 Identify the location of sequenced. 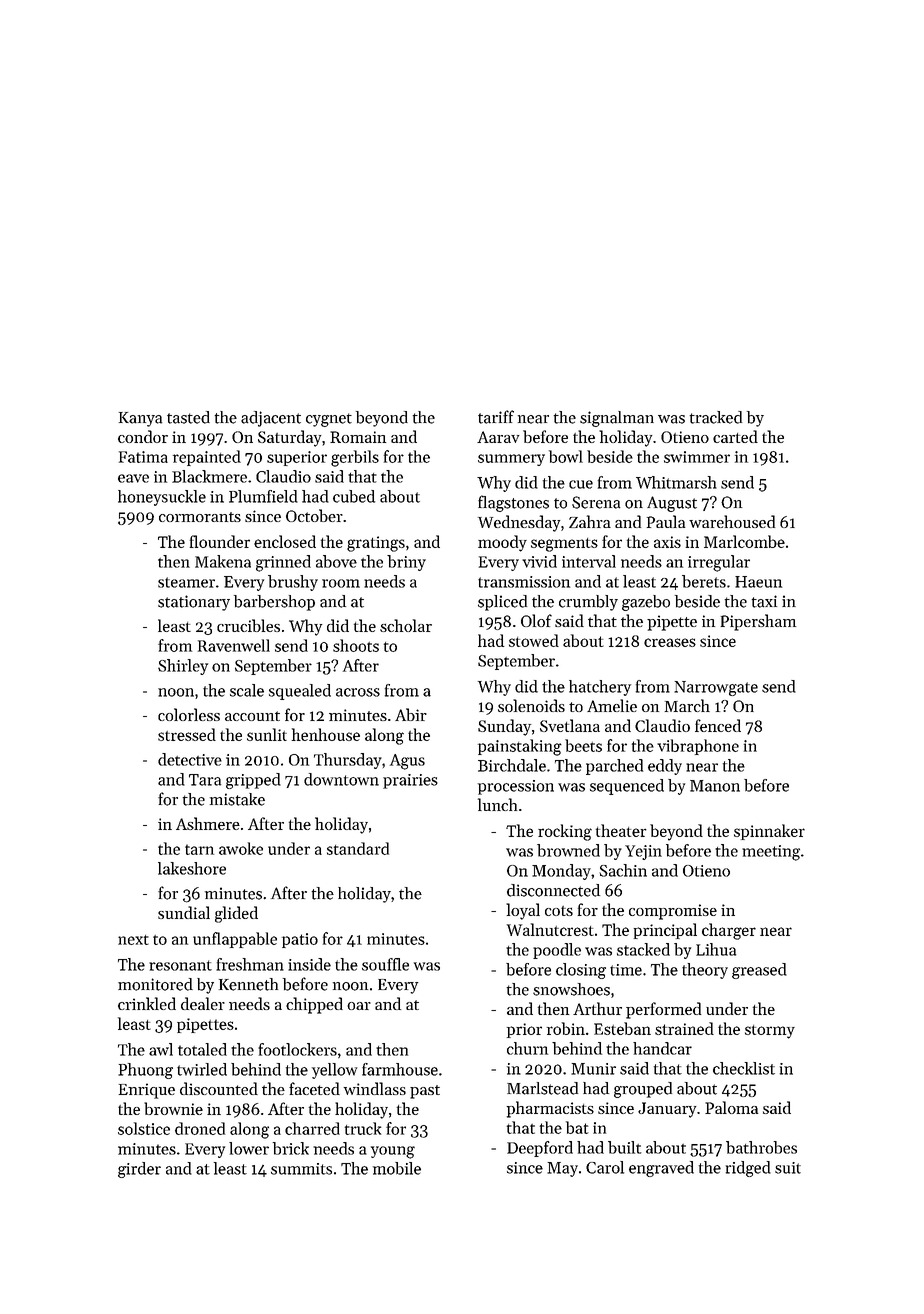
(627, 787).
